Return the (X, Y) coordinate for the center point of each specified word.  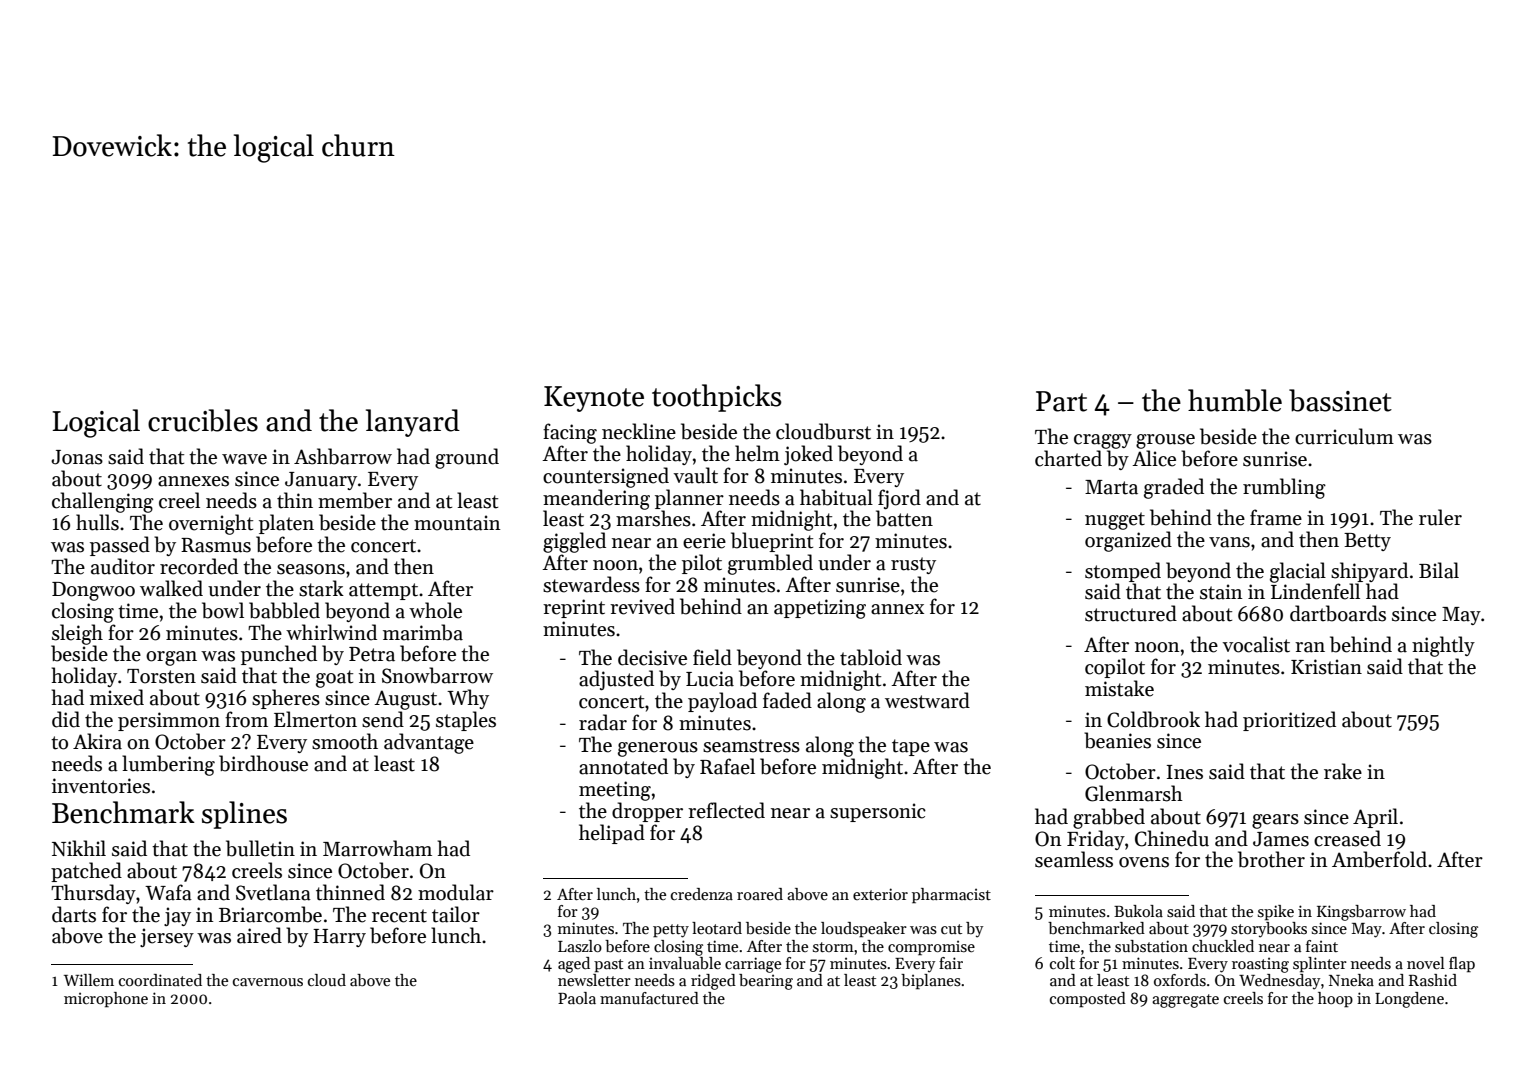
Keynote (594, 399)
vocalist (1256, 644)
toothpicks (717, 398)
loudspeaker (864, 930)
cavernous (268, 982)
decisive (652, 657)
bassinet (1340, 400)
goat (334, 679)
